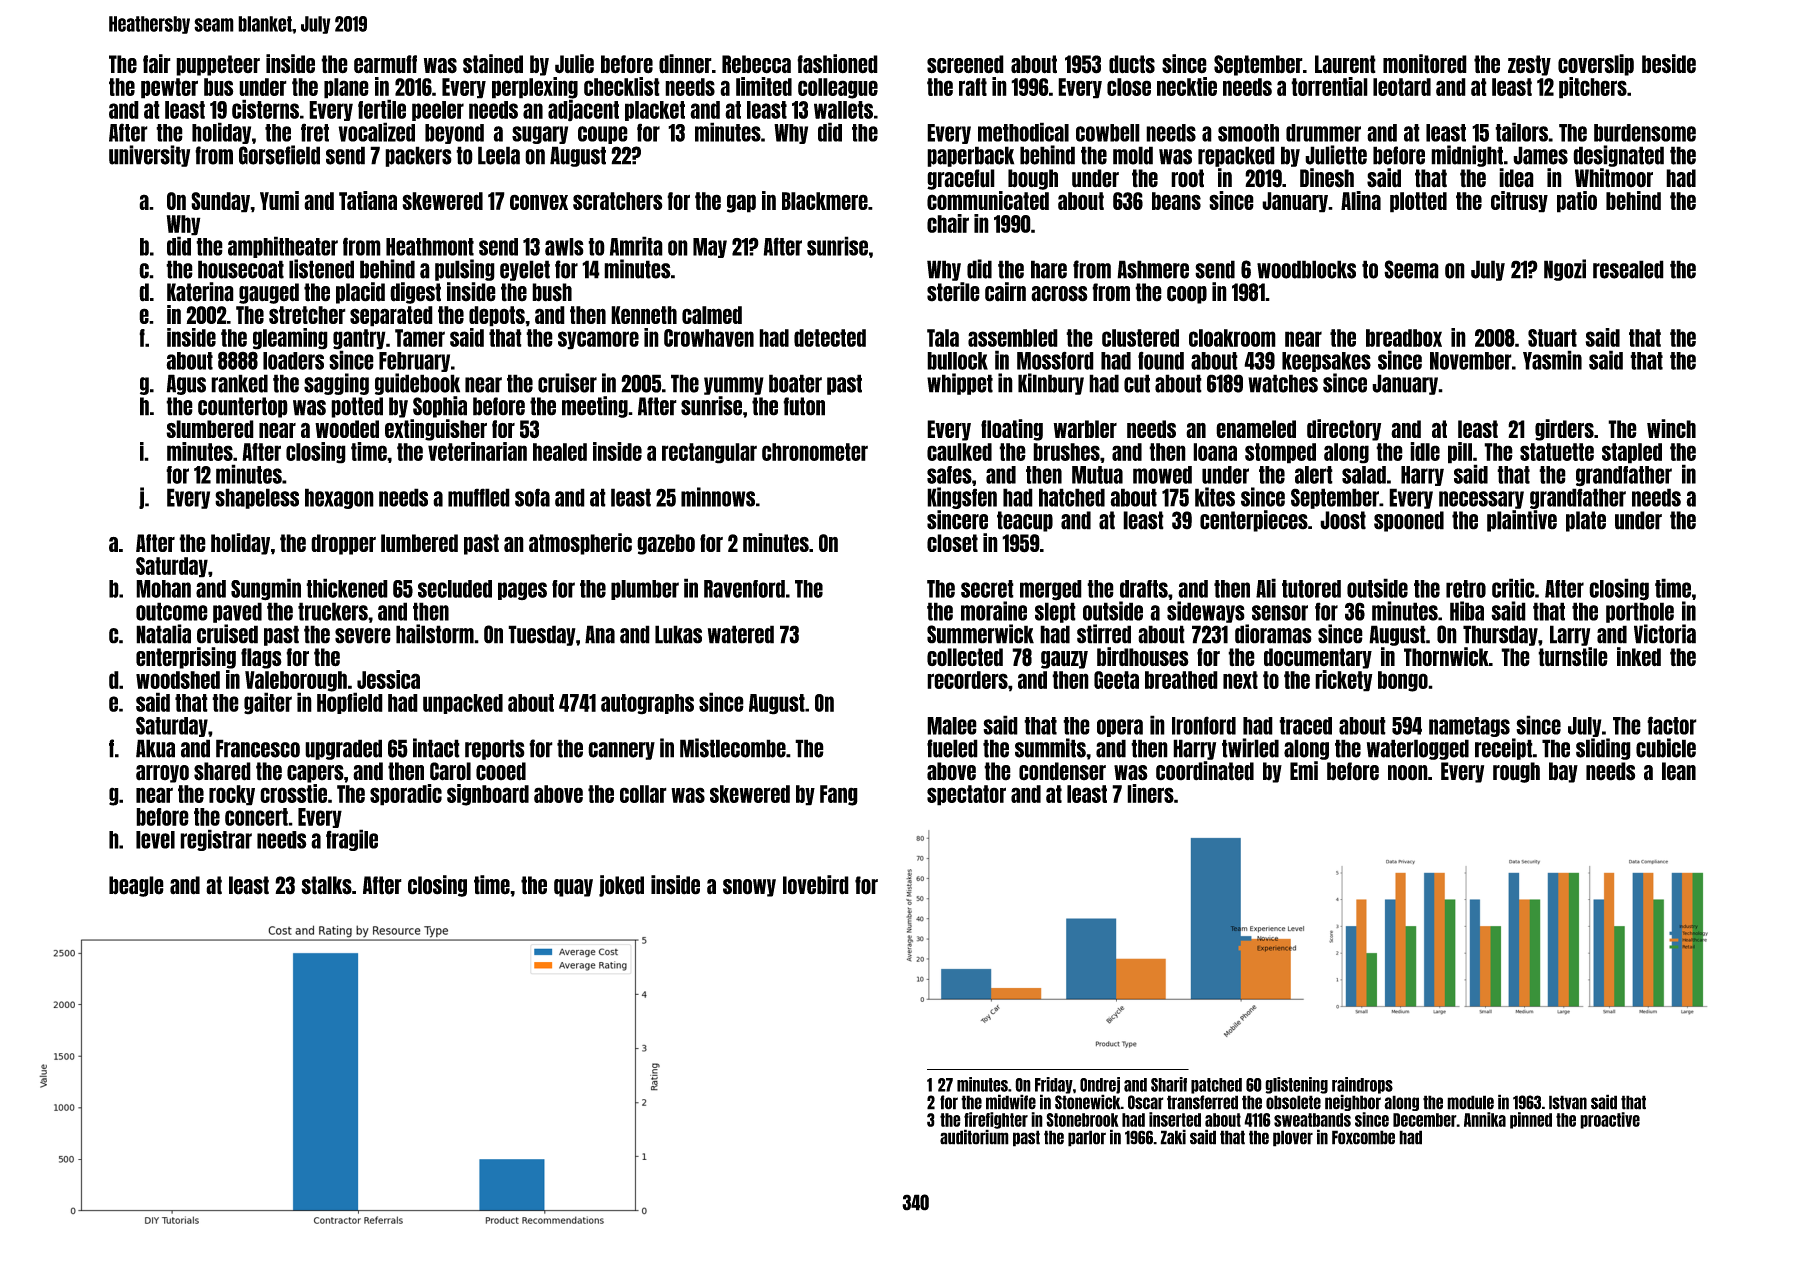  I want to click on placket, so click(655, 111).
